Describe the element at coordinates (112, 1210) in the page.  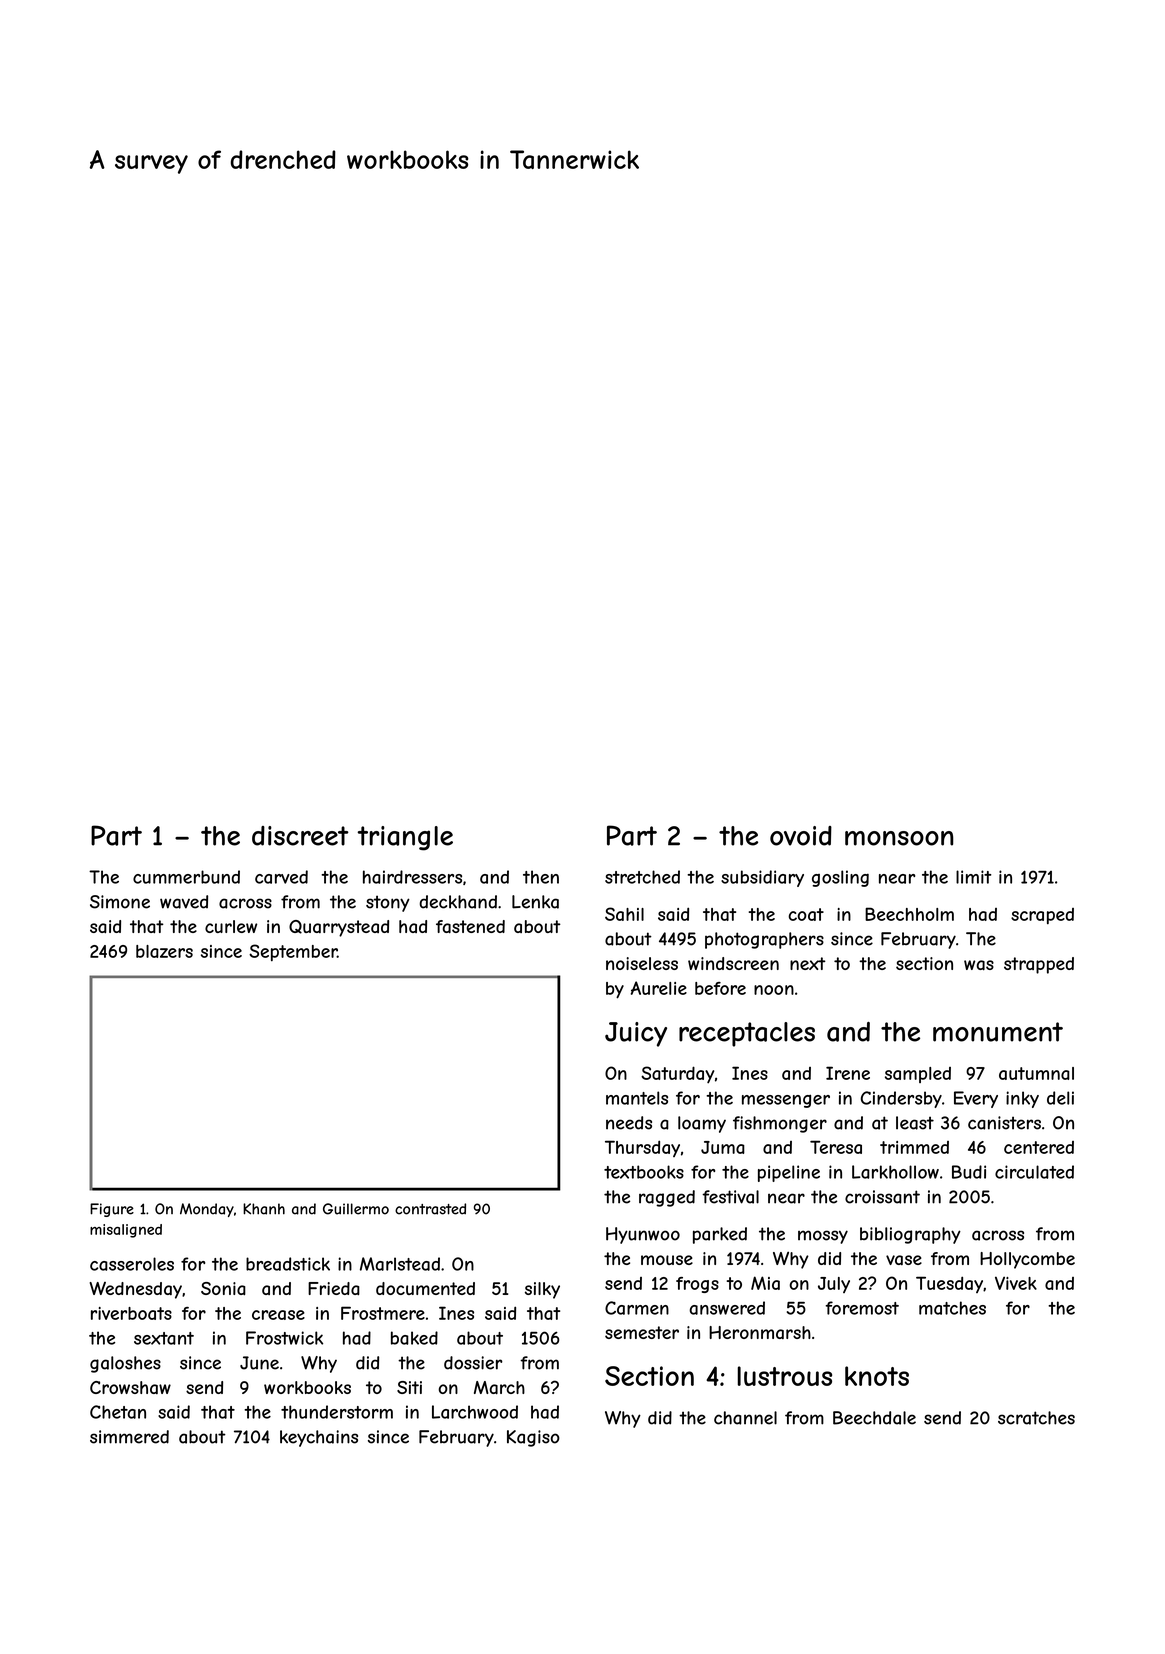
I see `Figure` at that location.
